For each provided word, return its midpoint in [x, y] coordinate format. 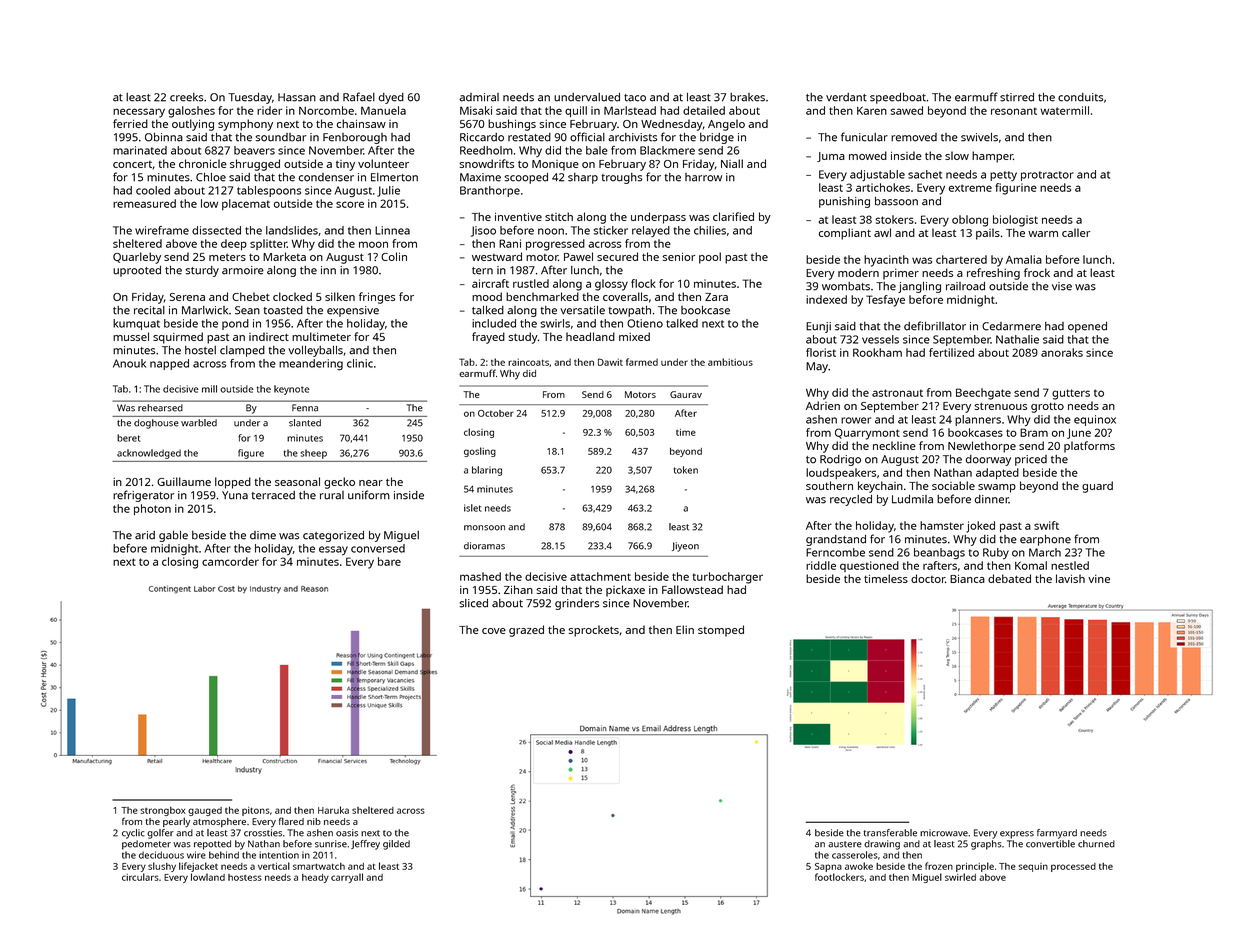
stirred [1017, 97]
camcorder [230, 561]
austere [845, 844]
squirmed [178, 338]
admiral [479, 97]
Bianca [967, 578]
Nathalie [1017, 339]
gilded [396, 845]
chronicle [203, 163]
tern [482, 271]
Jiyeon [685, 547]
